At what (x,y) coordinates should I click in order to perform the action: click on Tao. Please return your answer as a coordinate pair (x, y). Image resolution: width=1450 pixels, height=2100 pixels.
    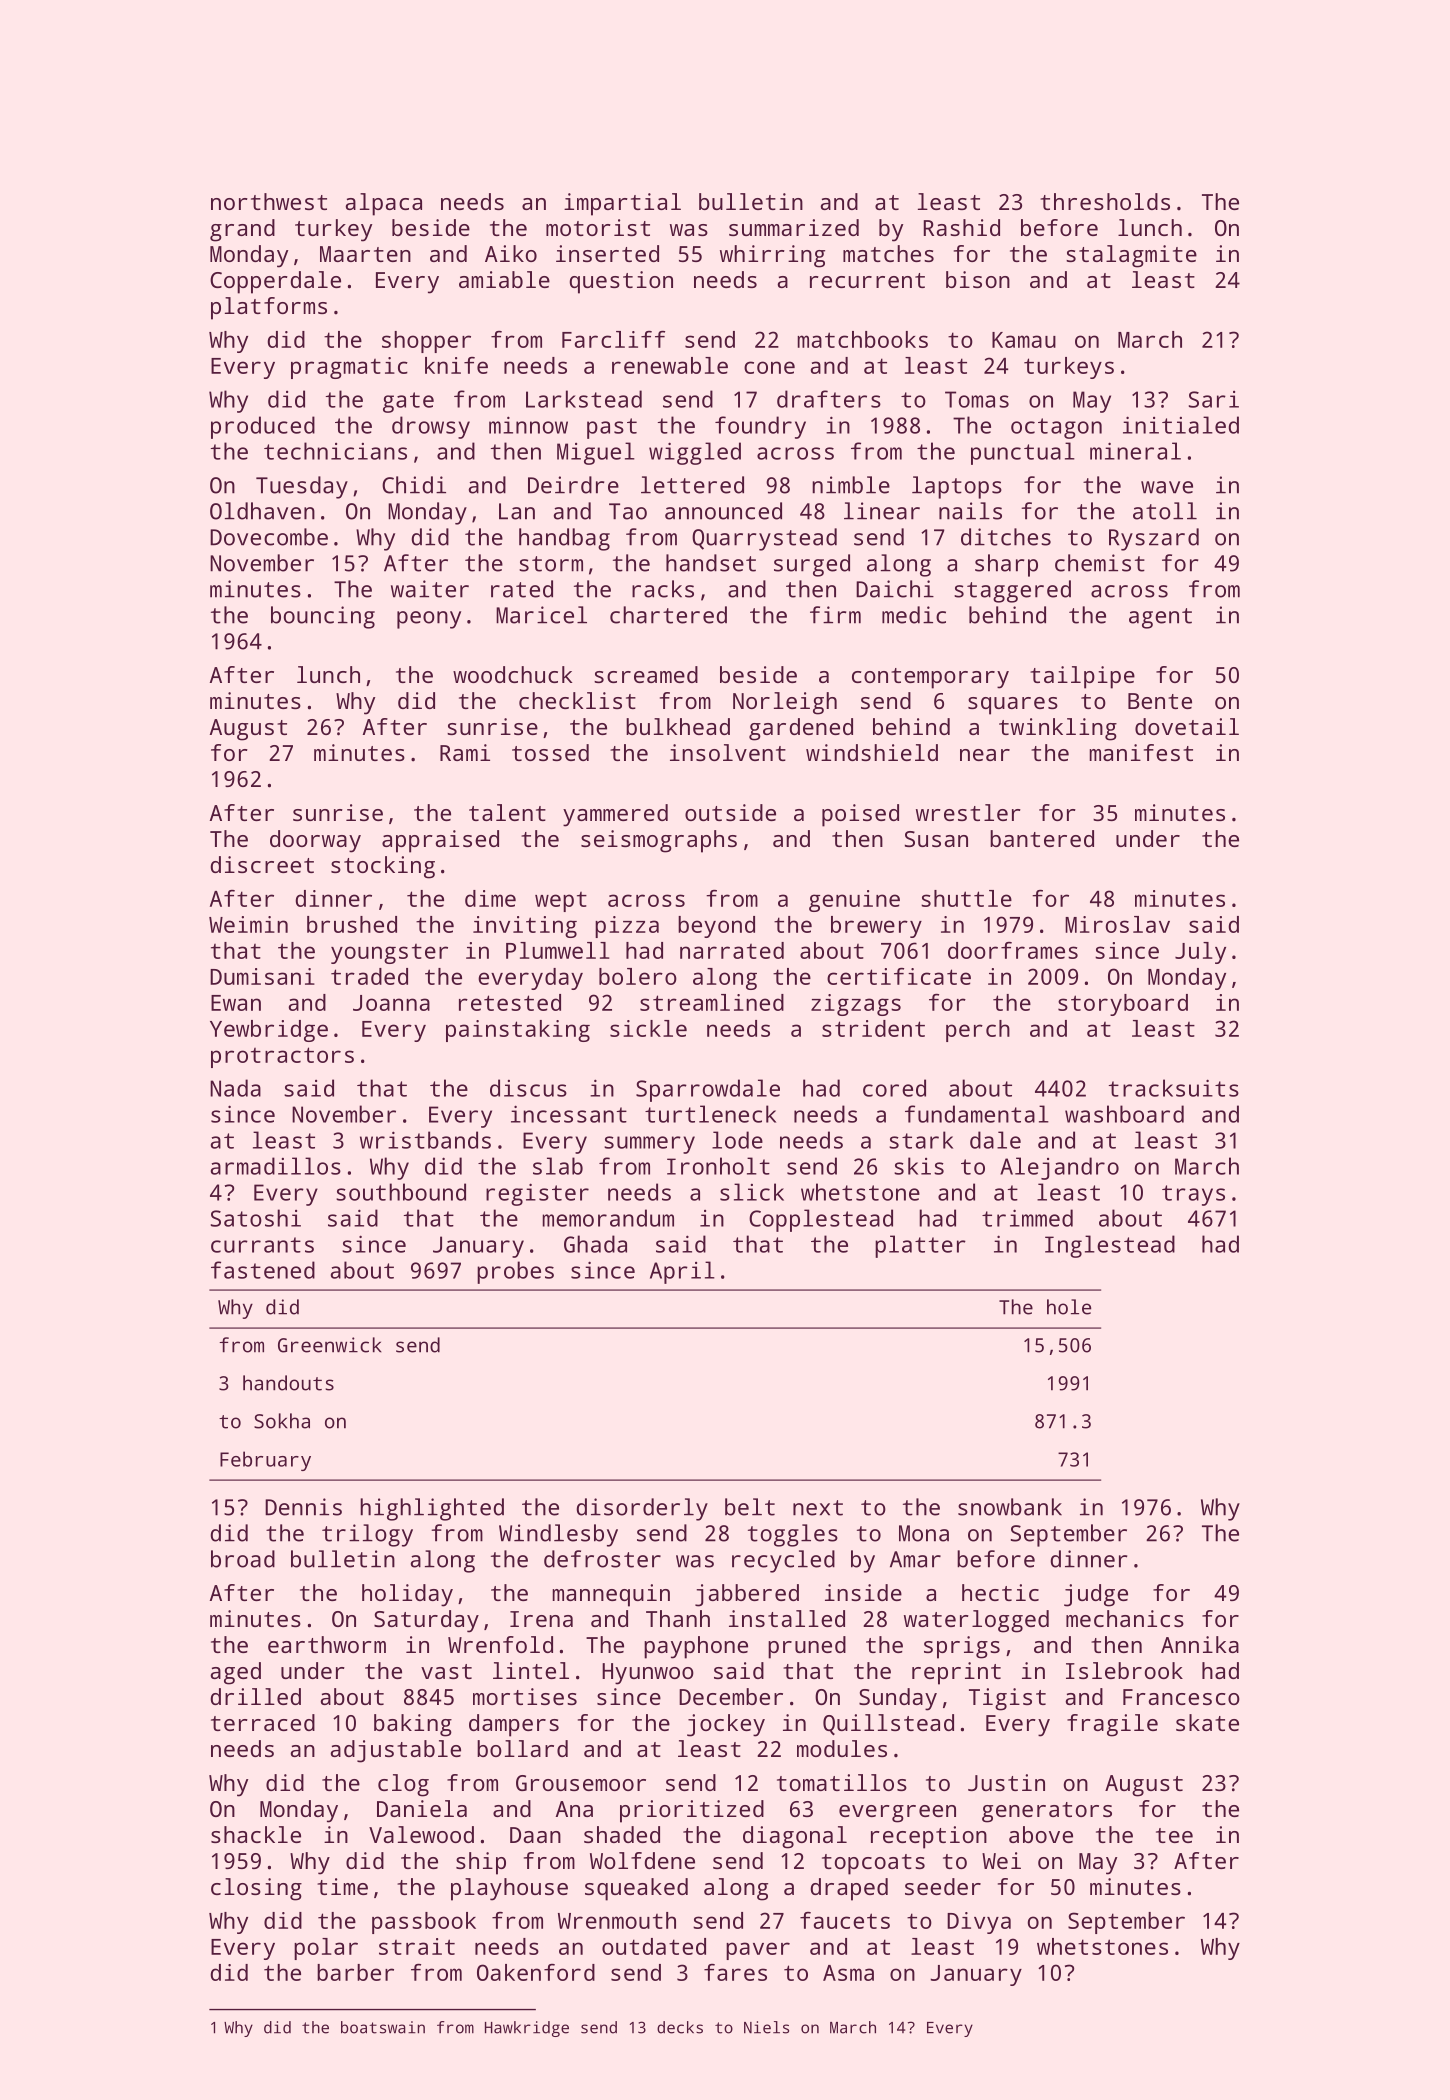
    Looking at the image, I should click on (628, 511).
